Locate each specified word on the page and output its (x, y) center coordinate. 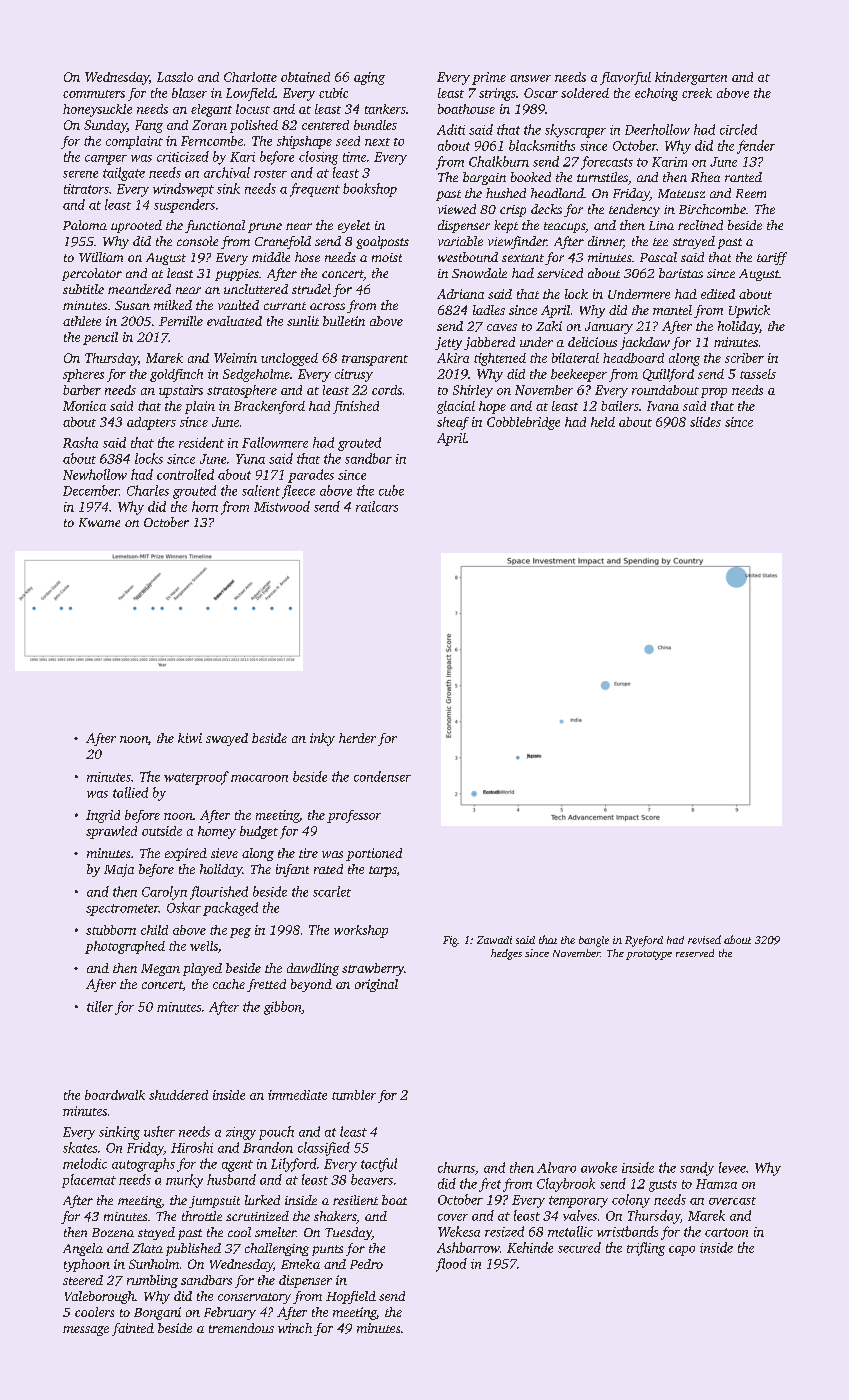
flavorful (625, 78)
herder (357, 738)
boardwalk (115, 1095)
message (86, 1331)
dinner (605, 242)
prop (714, 393)
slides (705, 422)
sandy (697, 1169)
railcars (377, 506)
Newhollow (95, 474)
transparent (375, 360)
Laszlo (175, 77)
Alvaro (556, 1167)
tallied (130, 792)
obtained (305, 77)
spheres (83, 375)
